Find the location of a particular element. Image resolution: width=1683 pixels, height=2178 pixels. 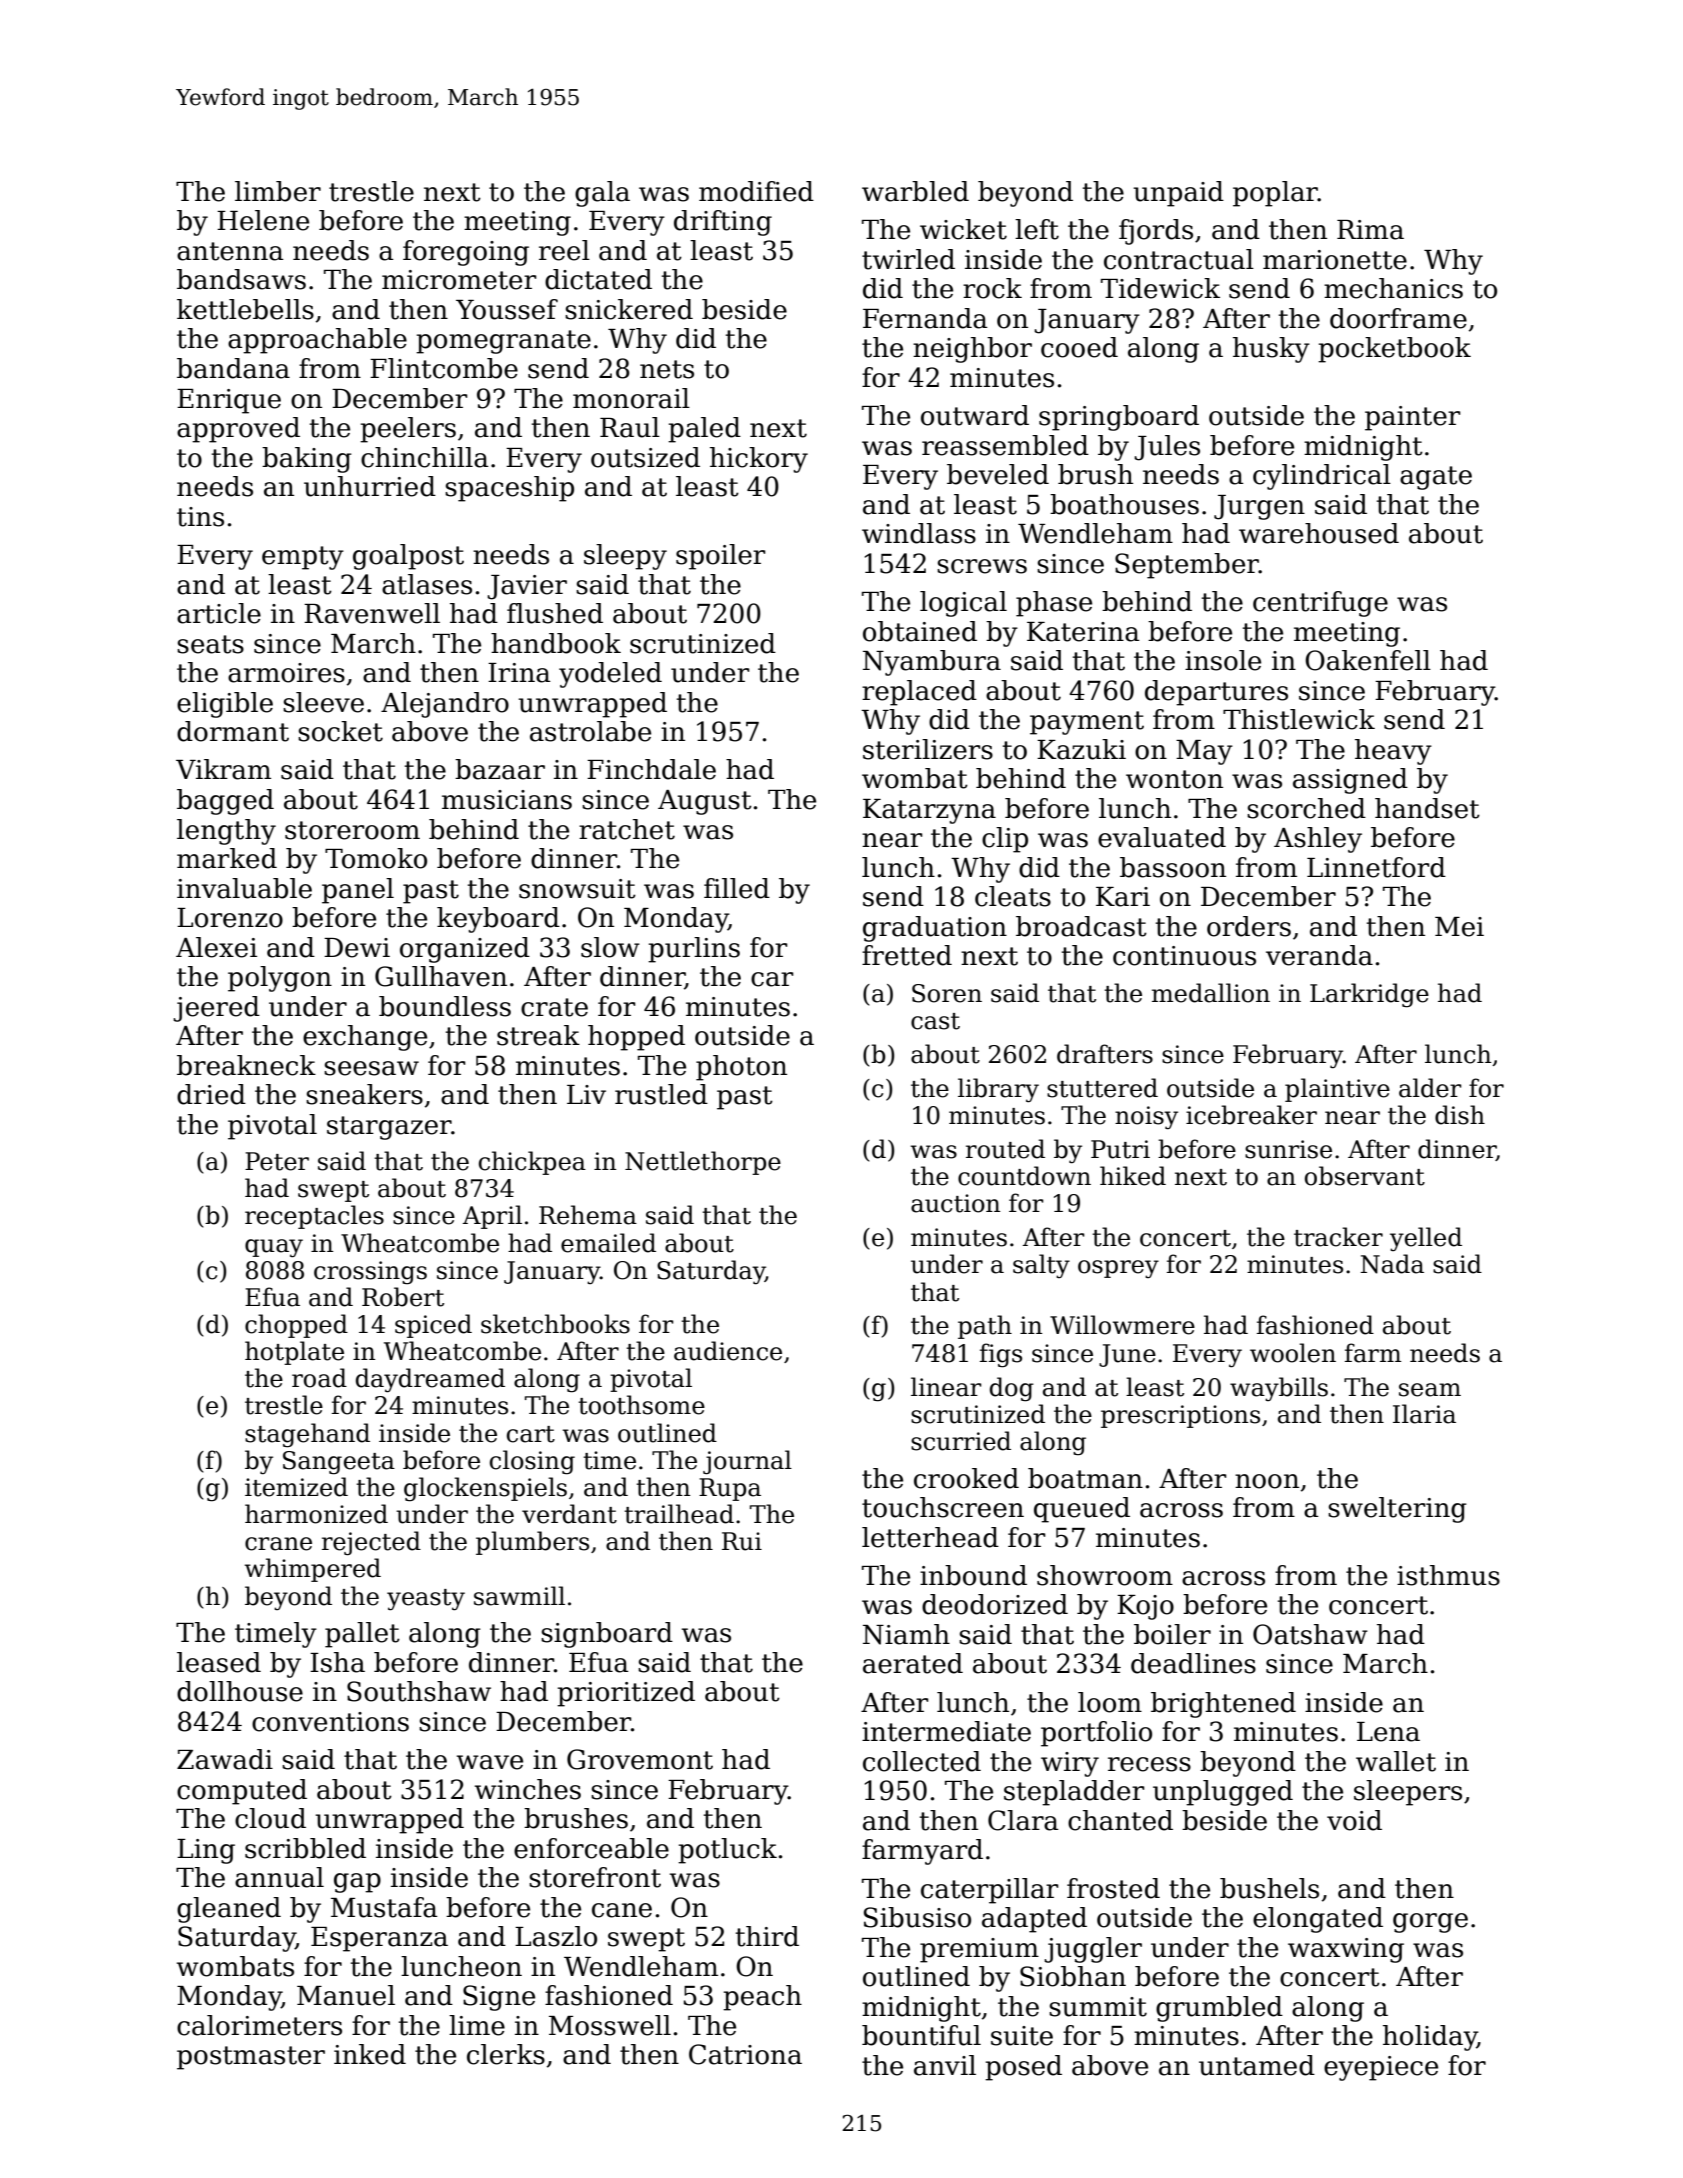

sleepers is located at coordinates (1408, 1793).
